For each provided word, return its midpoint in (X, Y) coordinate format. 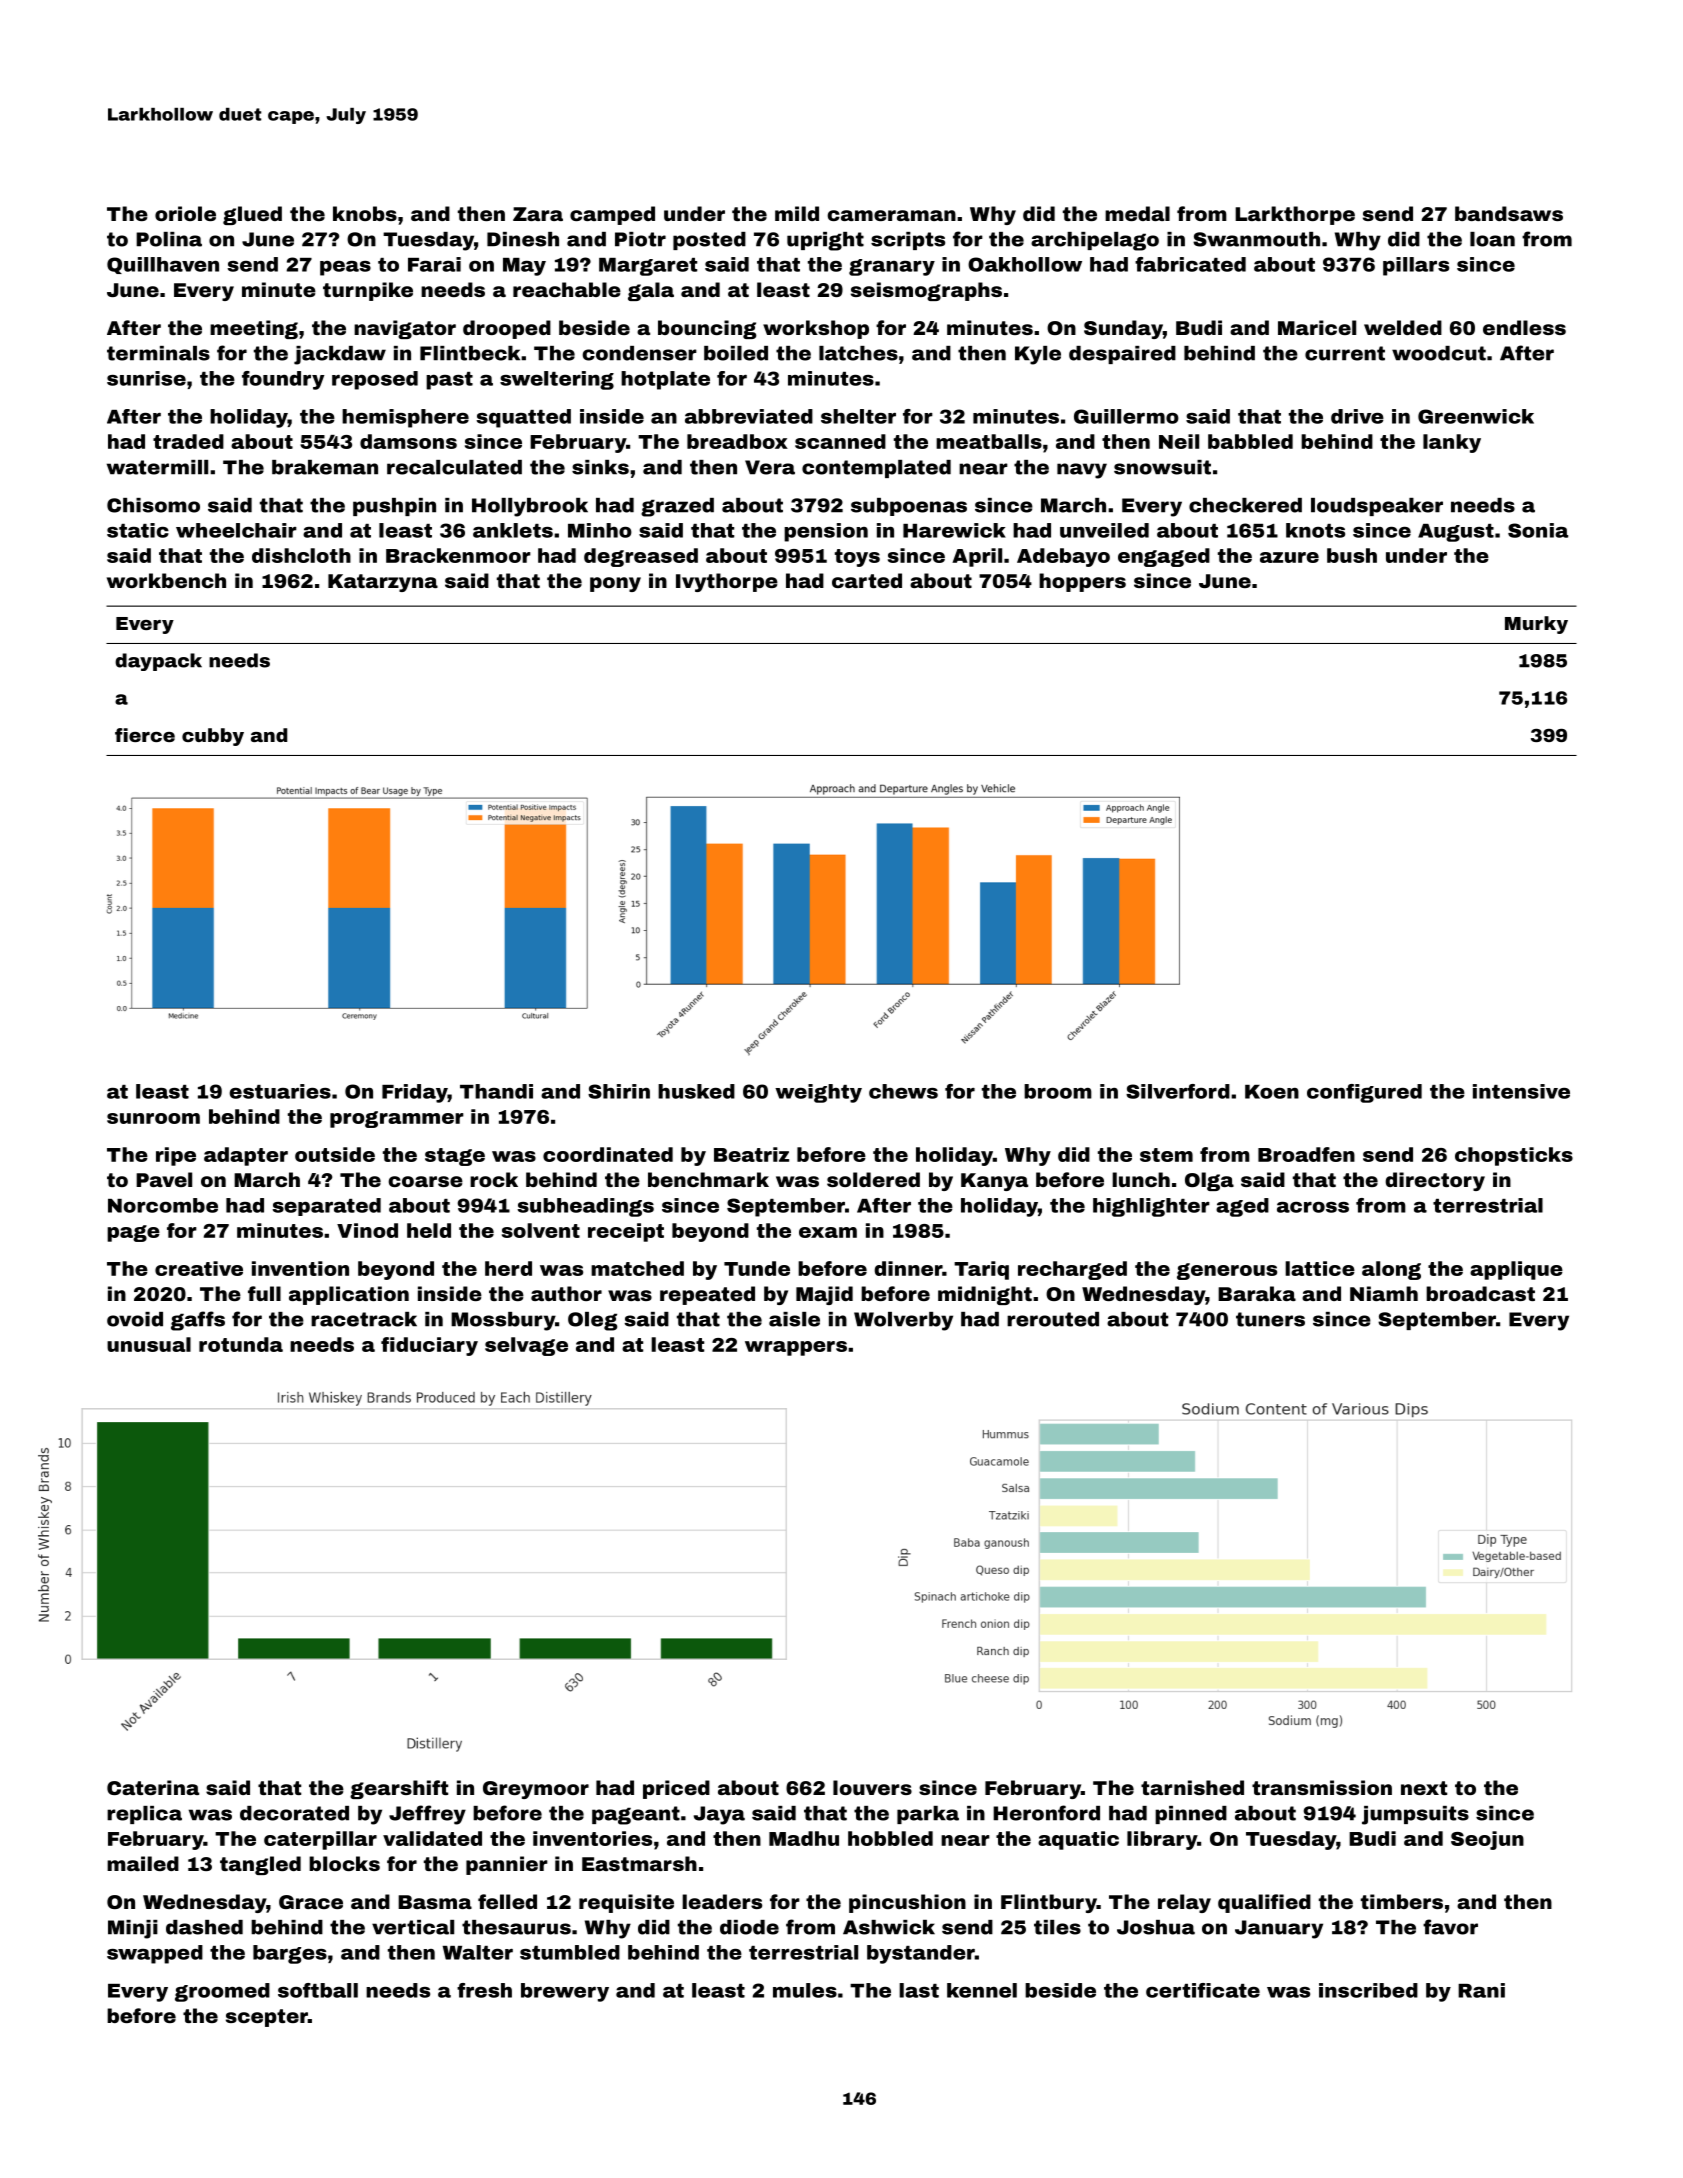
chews (903, 1091)
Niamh (1384, 1293)
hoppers (1082, 582)
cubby (213, 737)
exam (828, 1232)
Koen (1272, 1092)
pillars (1416, 266)
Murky (1536, 625)
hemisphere (405, 418)
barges (290, 1954)
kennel (982, 1990)
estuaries (280, 1091)
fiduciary (429, 1346)
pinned (1191, 1815)
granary (892, 267)
